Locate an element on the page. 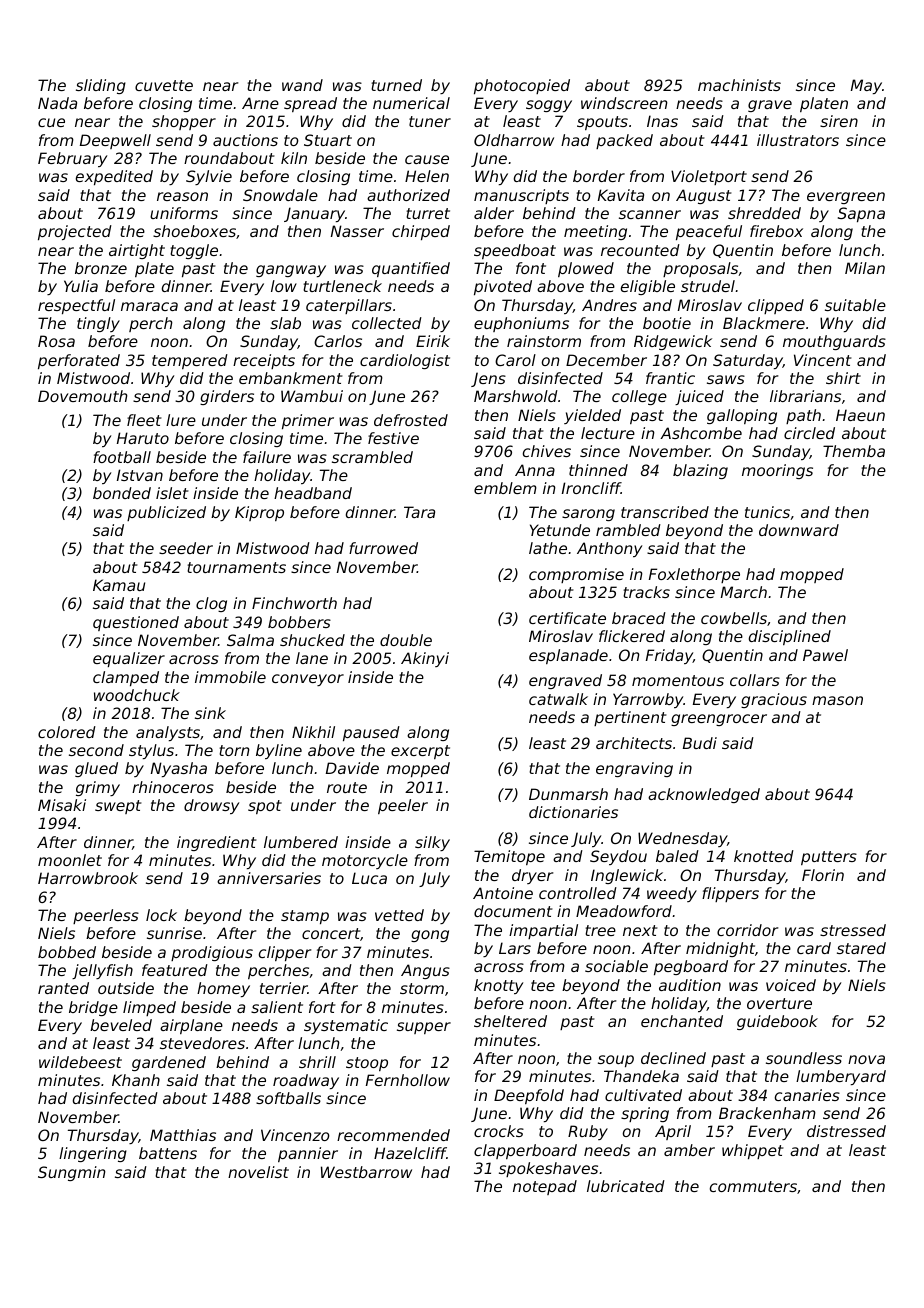 This document has height=1308, width=924. novelist is located at coordinates (258, 1172).
